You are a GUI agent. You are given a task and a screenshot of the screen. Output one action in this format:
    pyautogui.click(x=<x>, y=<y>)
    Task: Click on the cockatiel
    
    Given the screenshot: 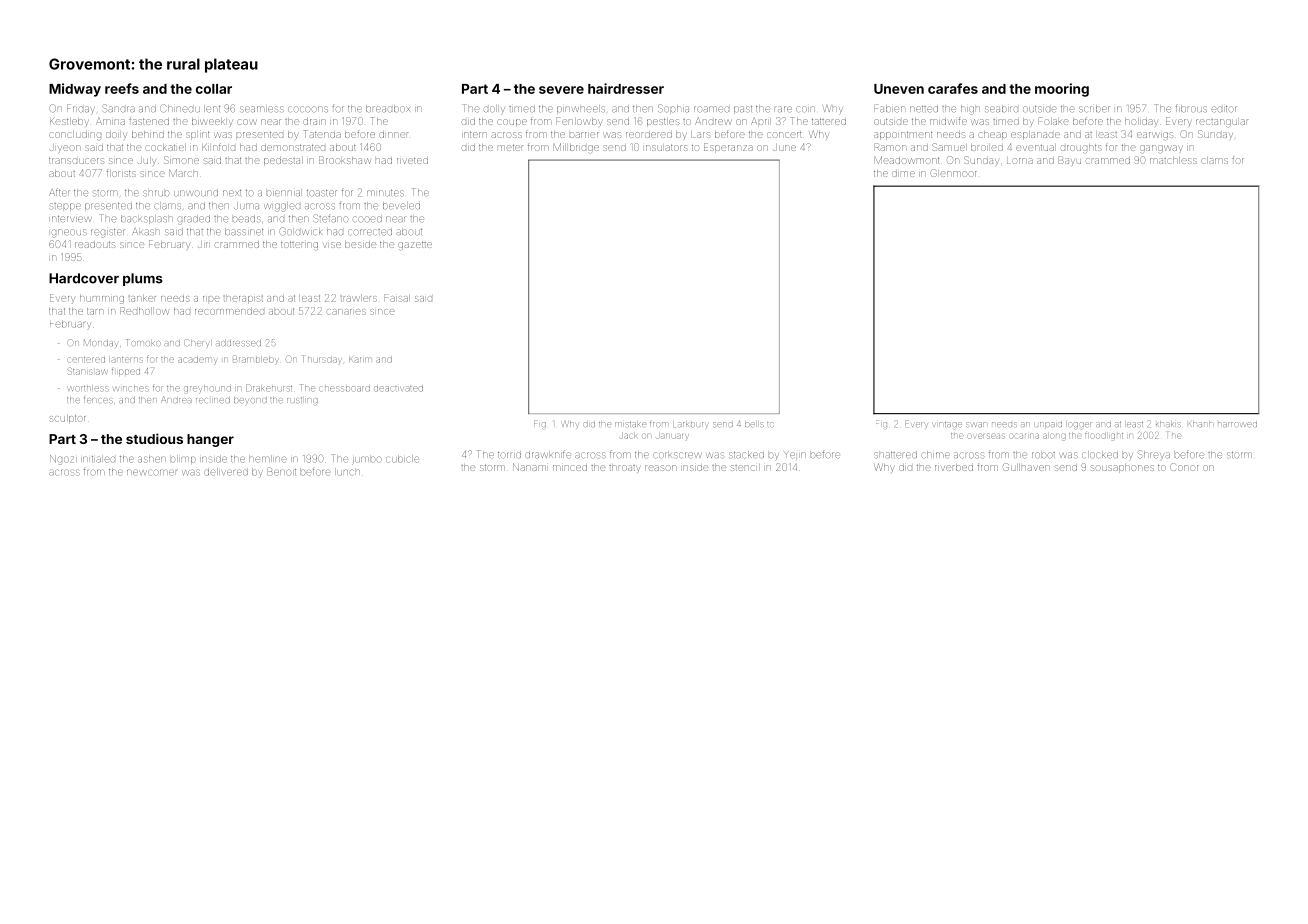 What is the action you would take?
    pyautogui.click(x=166, y=147)
